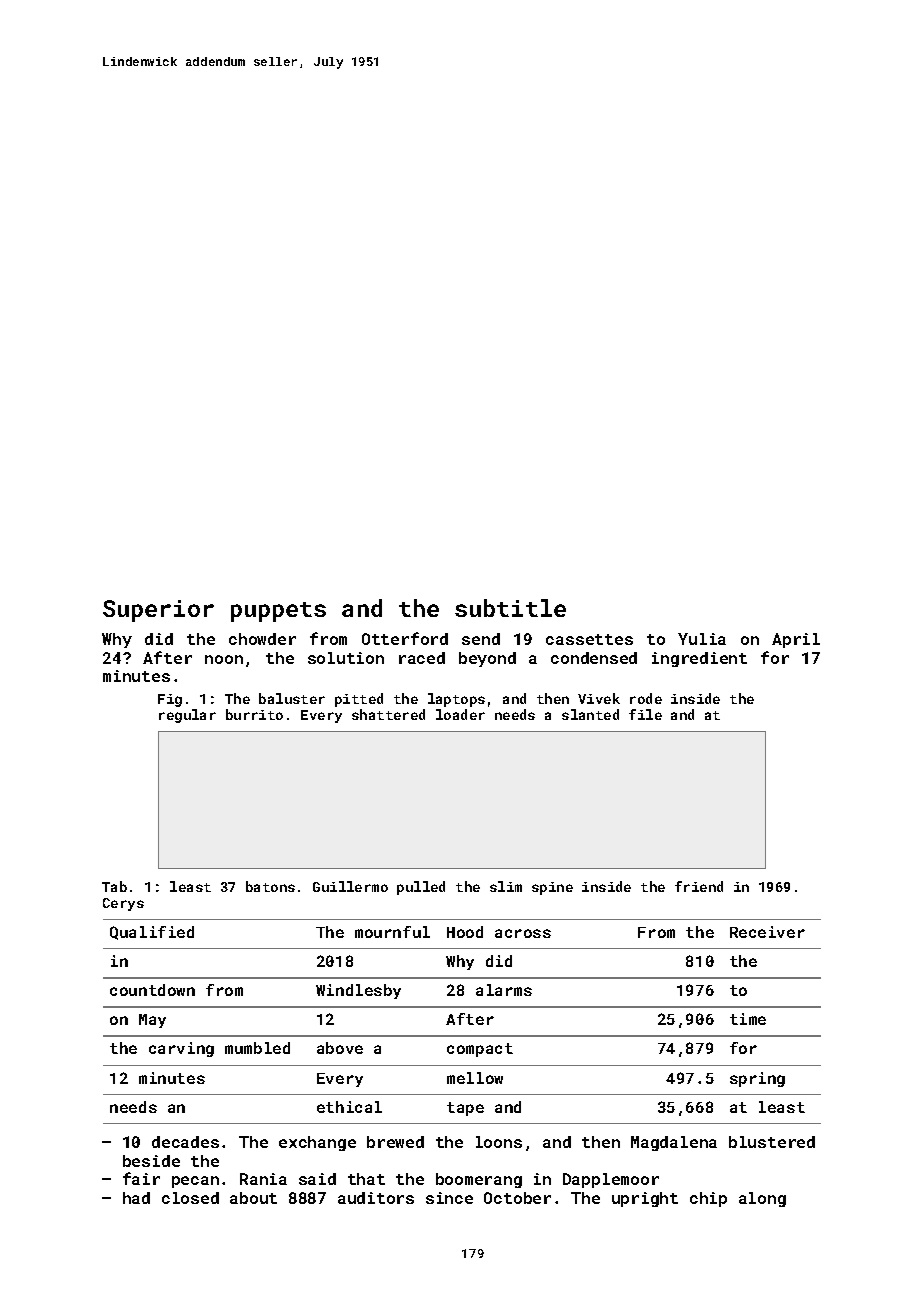 The height and width of the screenshot is (1308, 924). I want to click on regular, so click(187, 716).
